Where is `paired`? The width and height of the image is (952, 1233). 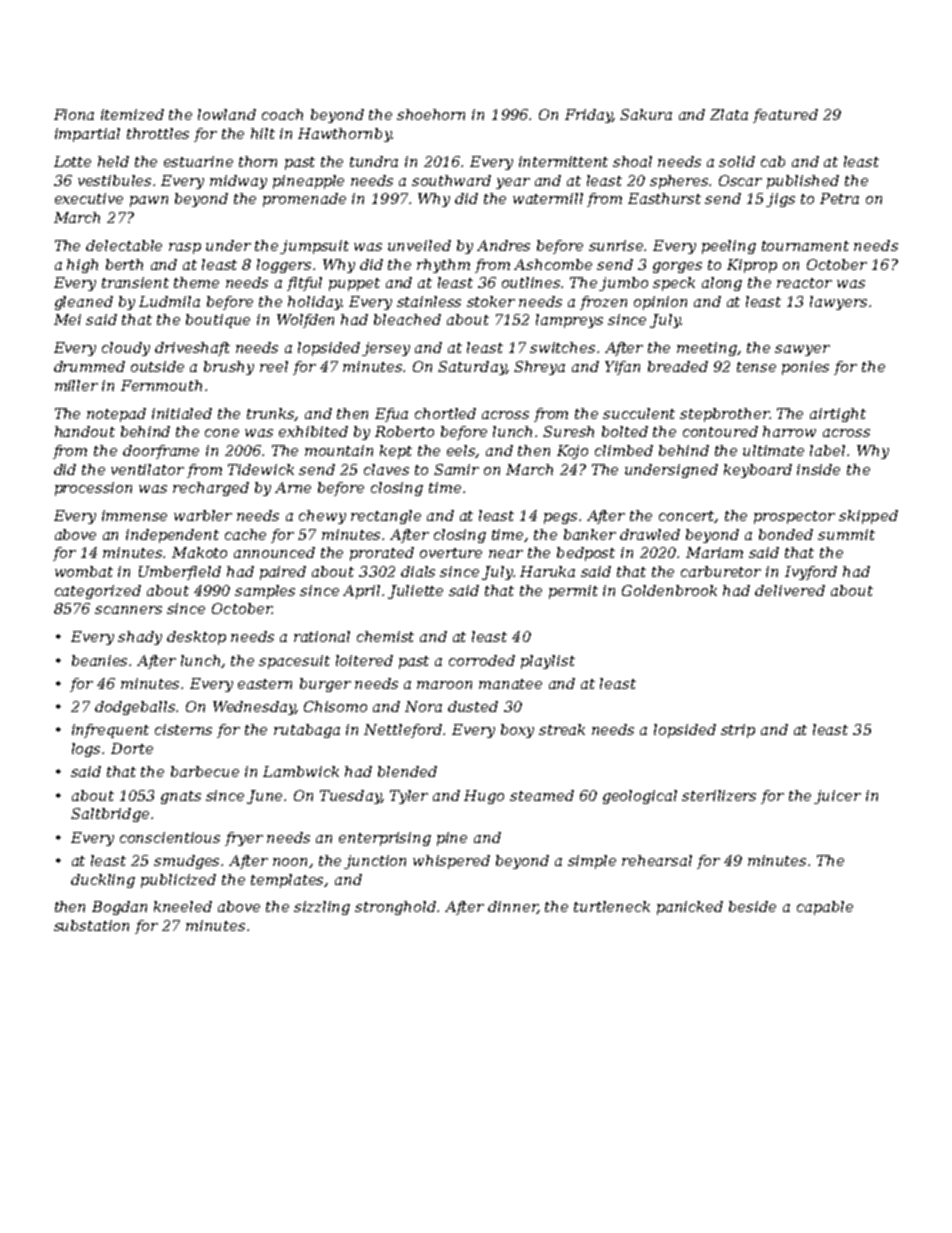
paired is located at coordinates (283, 573).
